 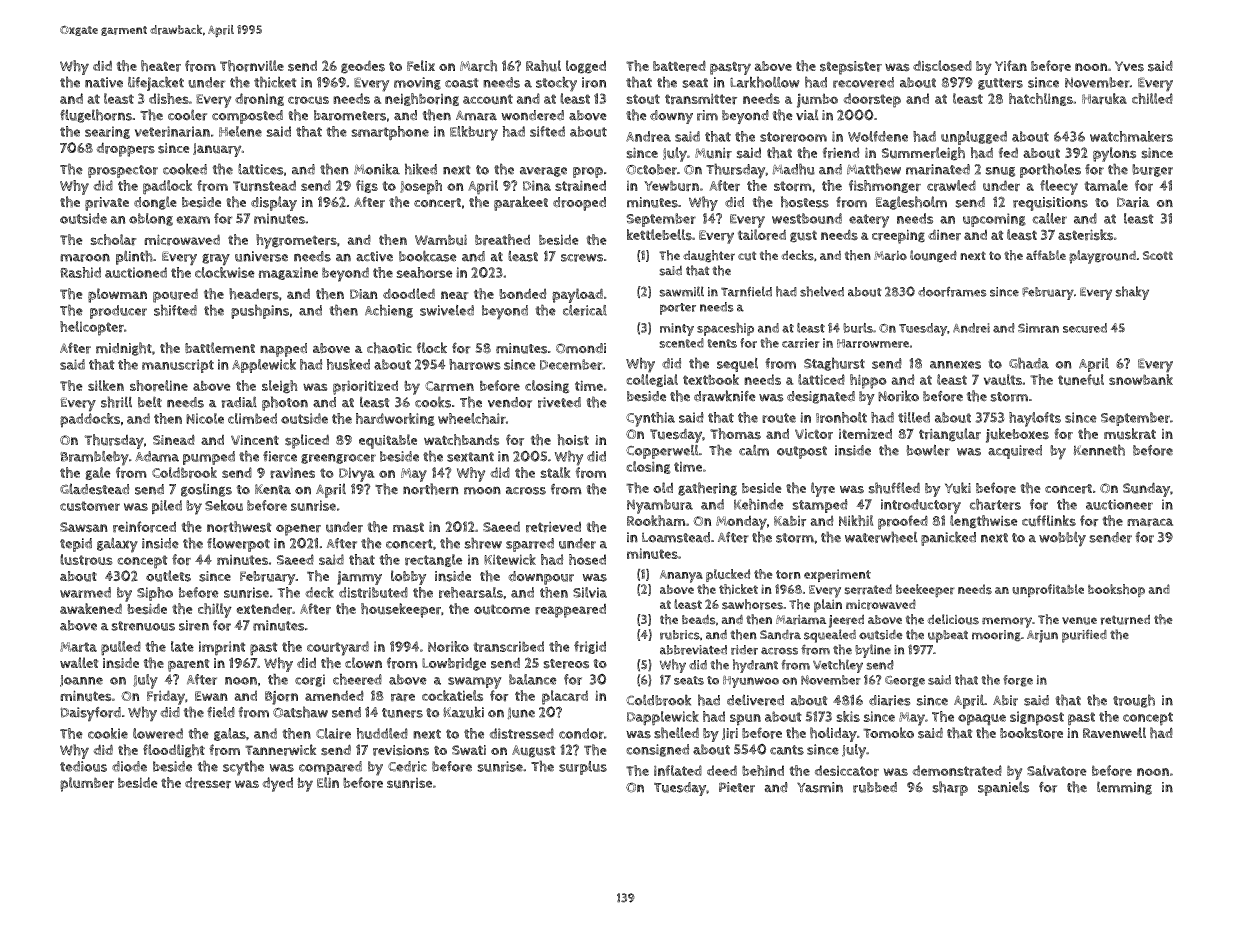 I want to click on Monday, so click(x=741, y=523).
